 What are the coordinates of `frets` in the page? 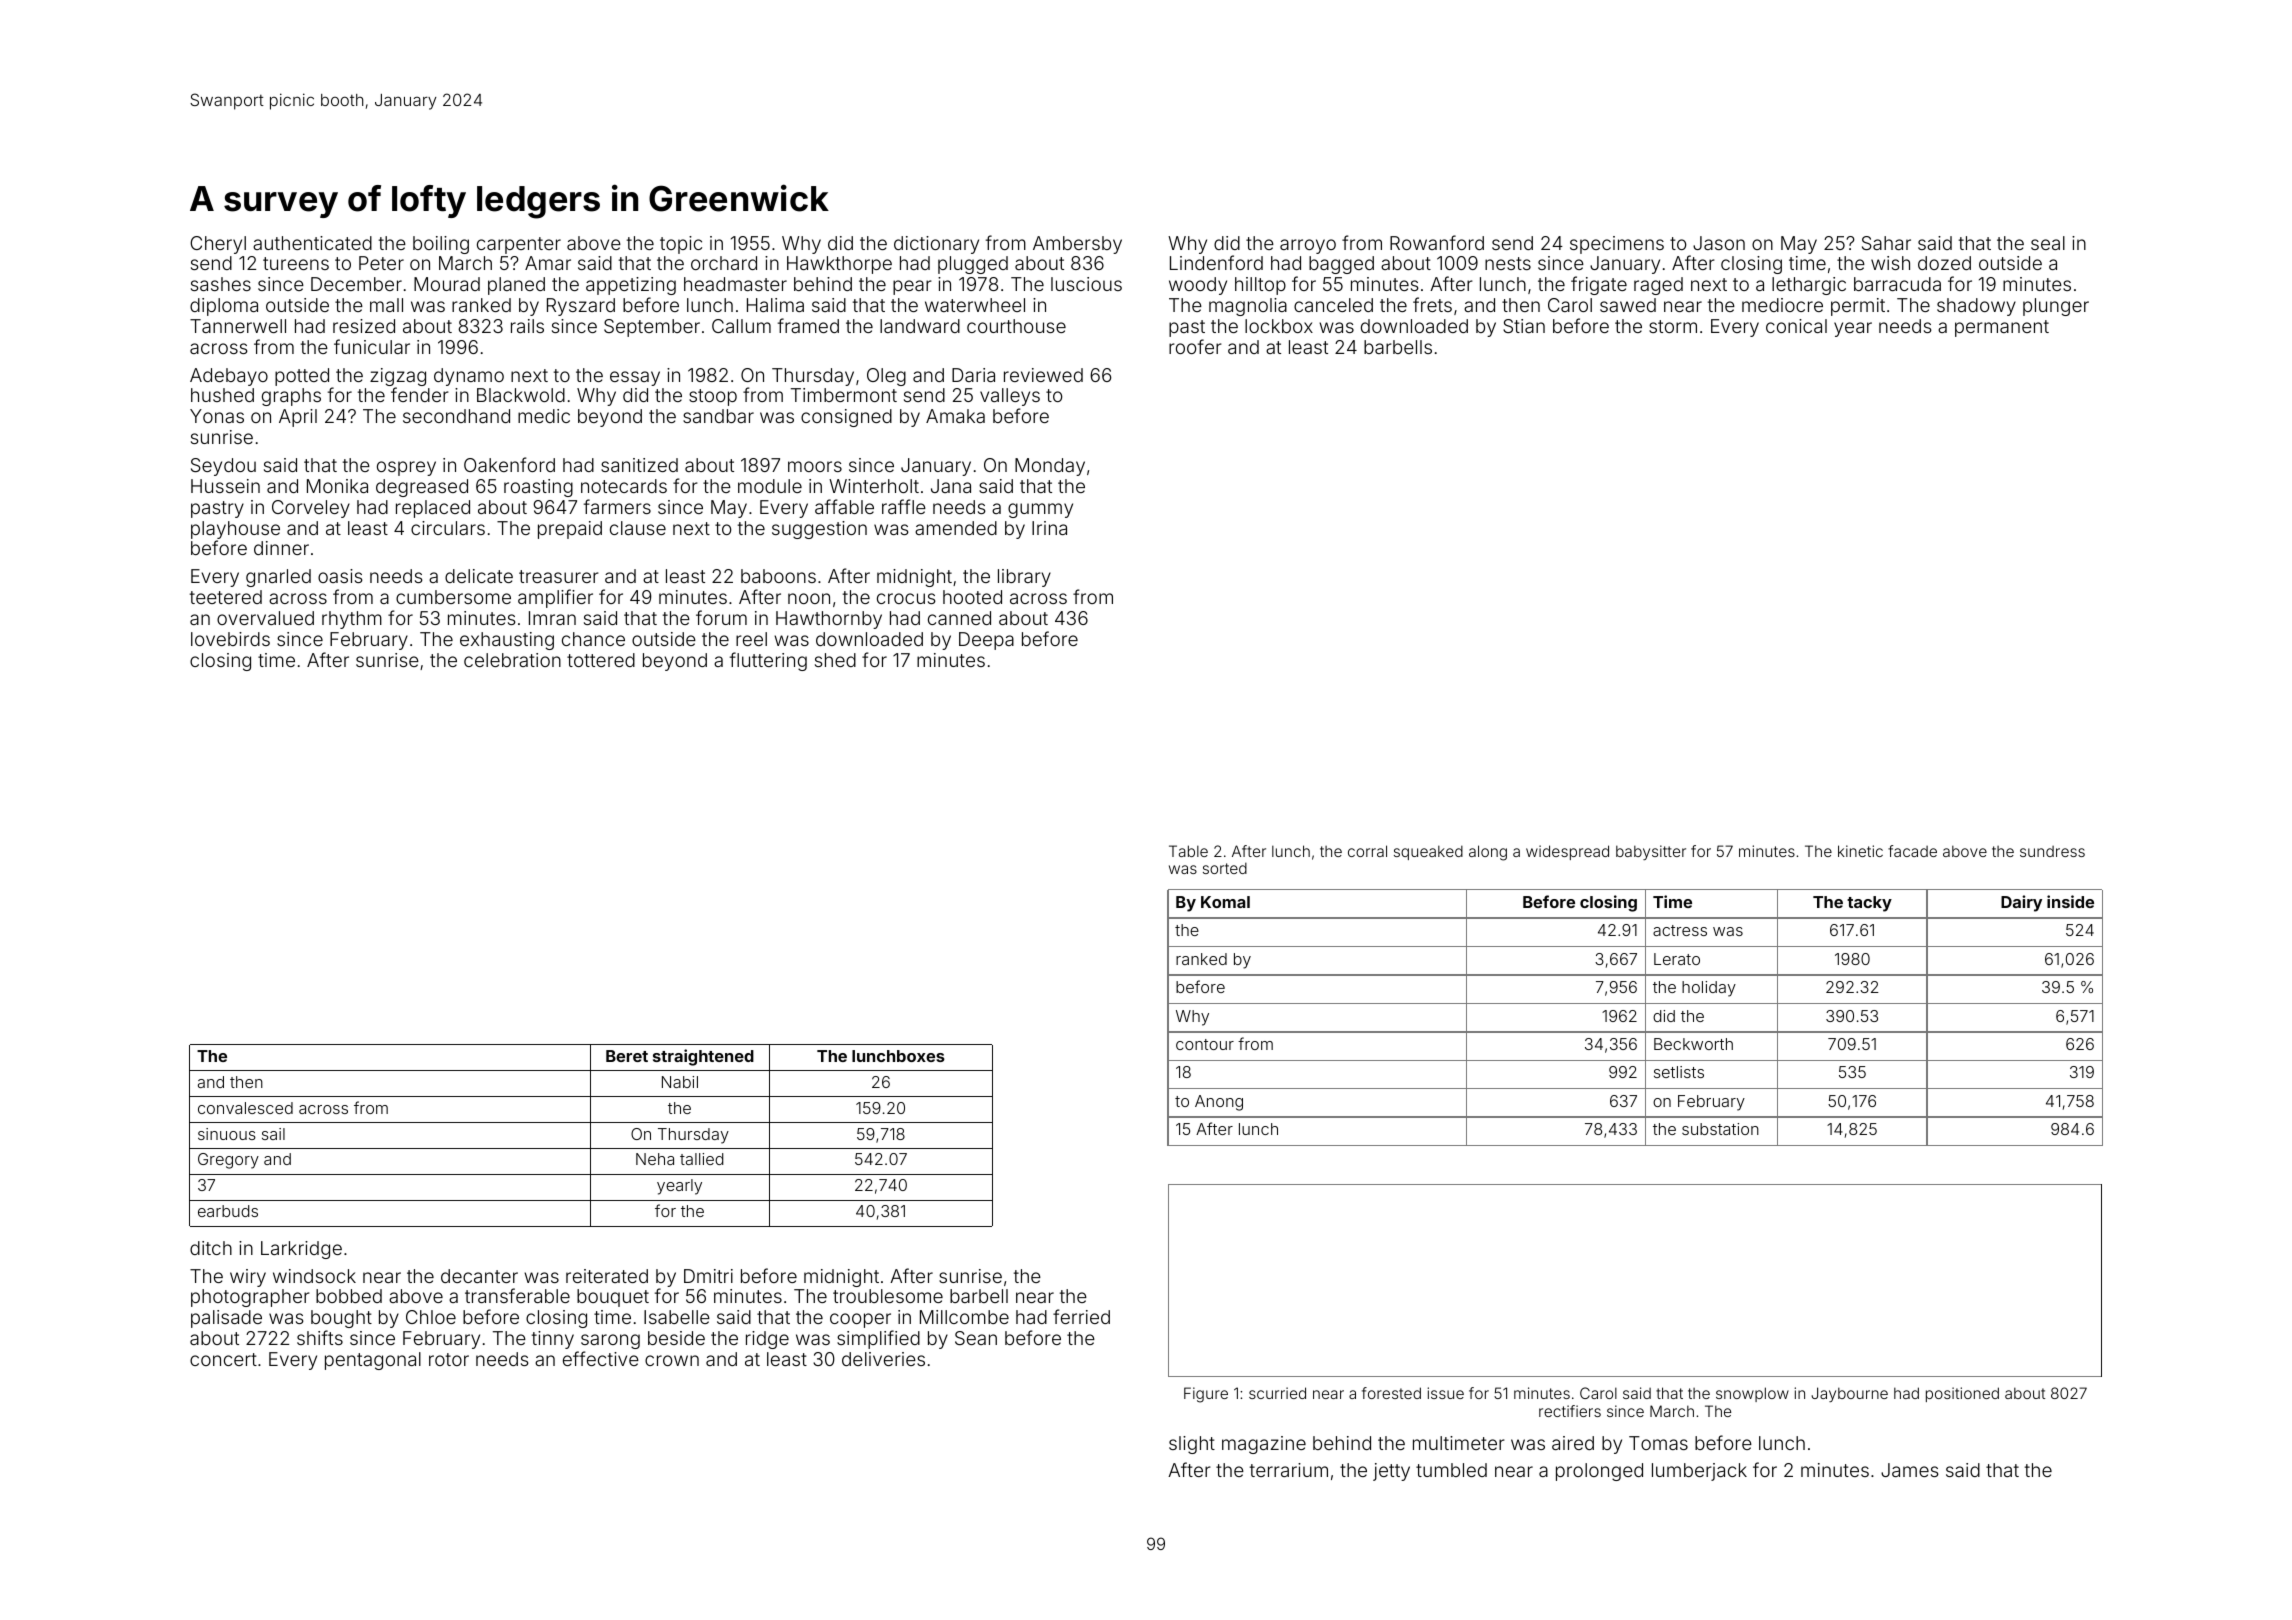 It's located at (1432, 304).
